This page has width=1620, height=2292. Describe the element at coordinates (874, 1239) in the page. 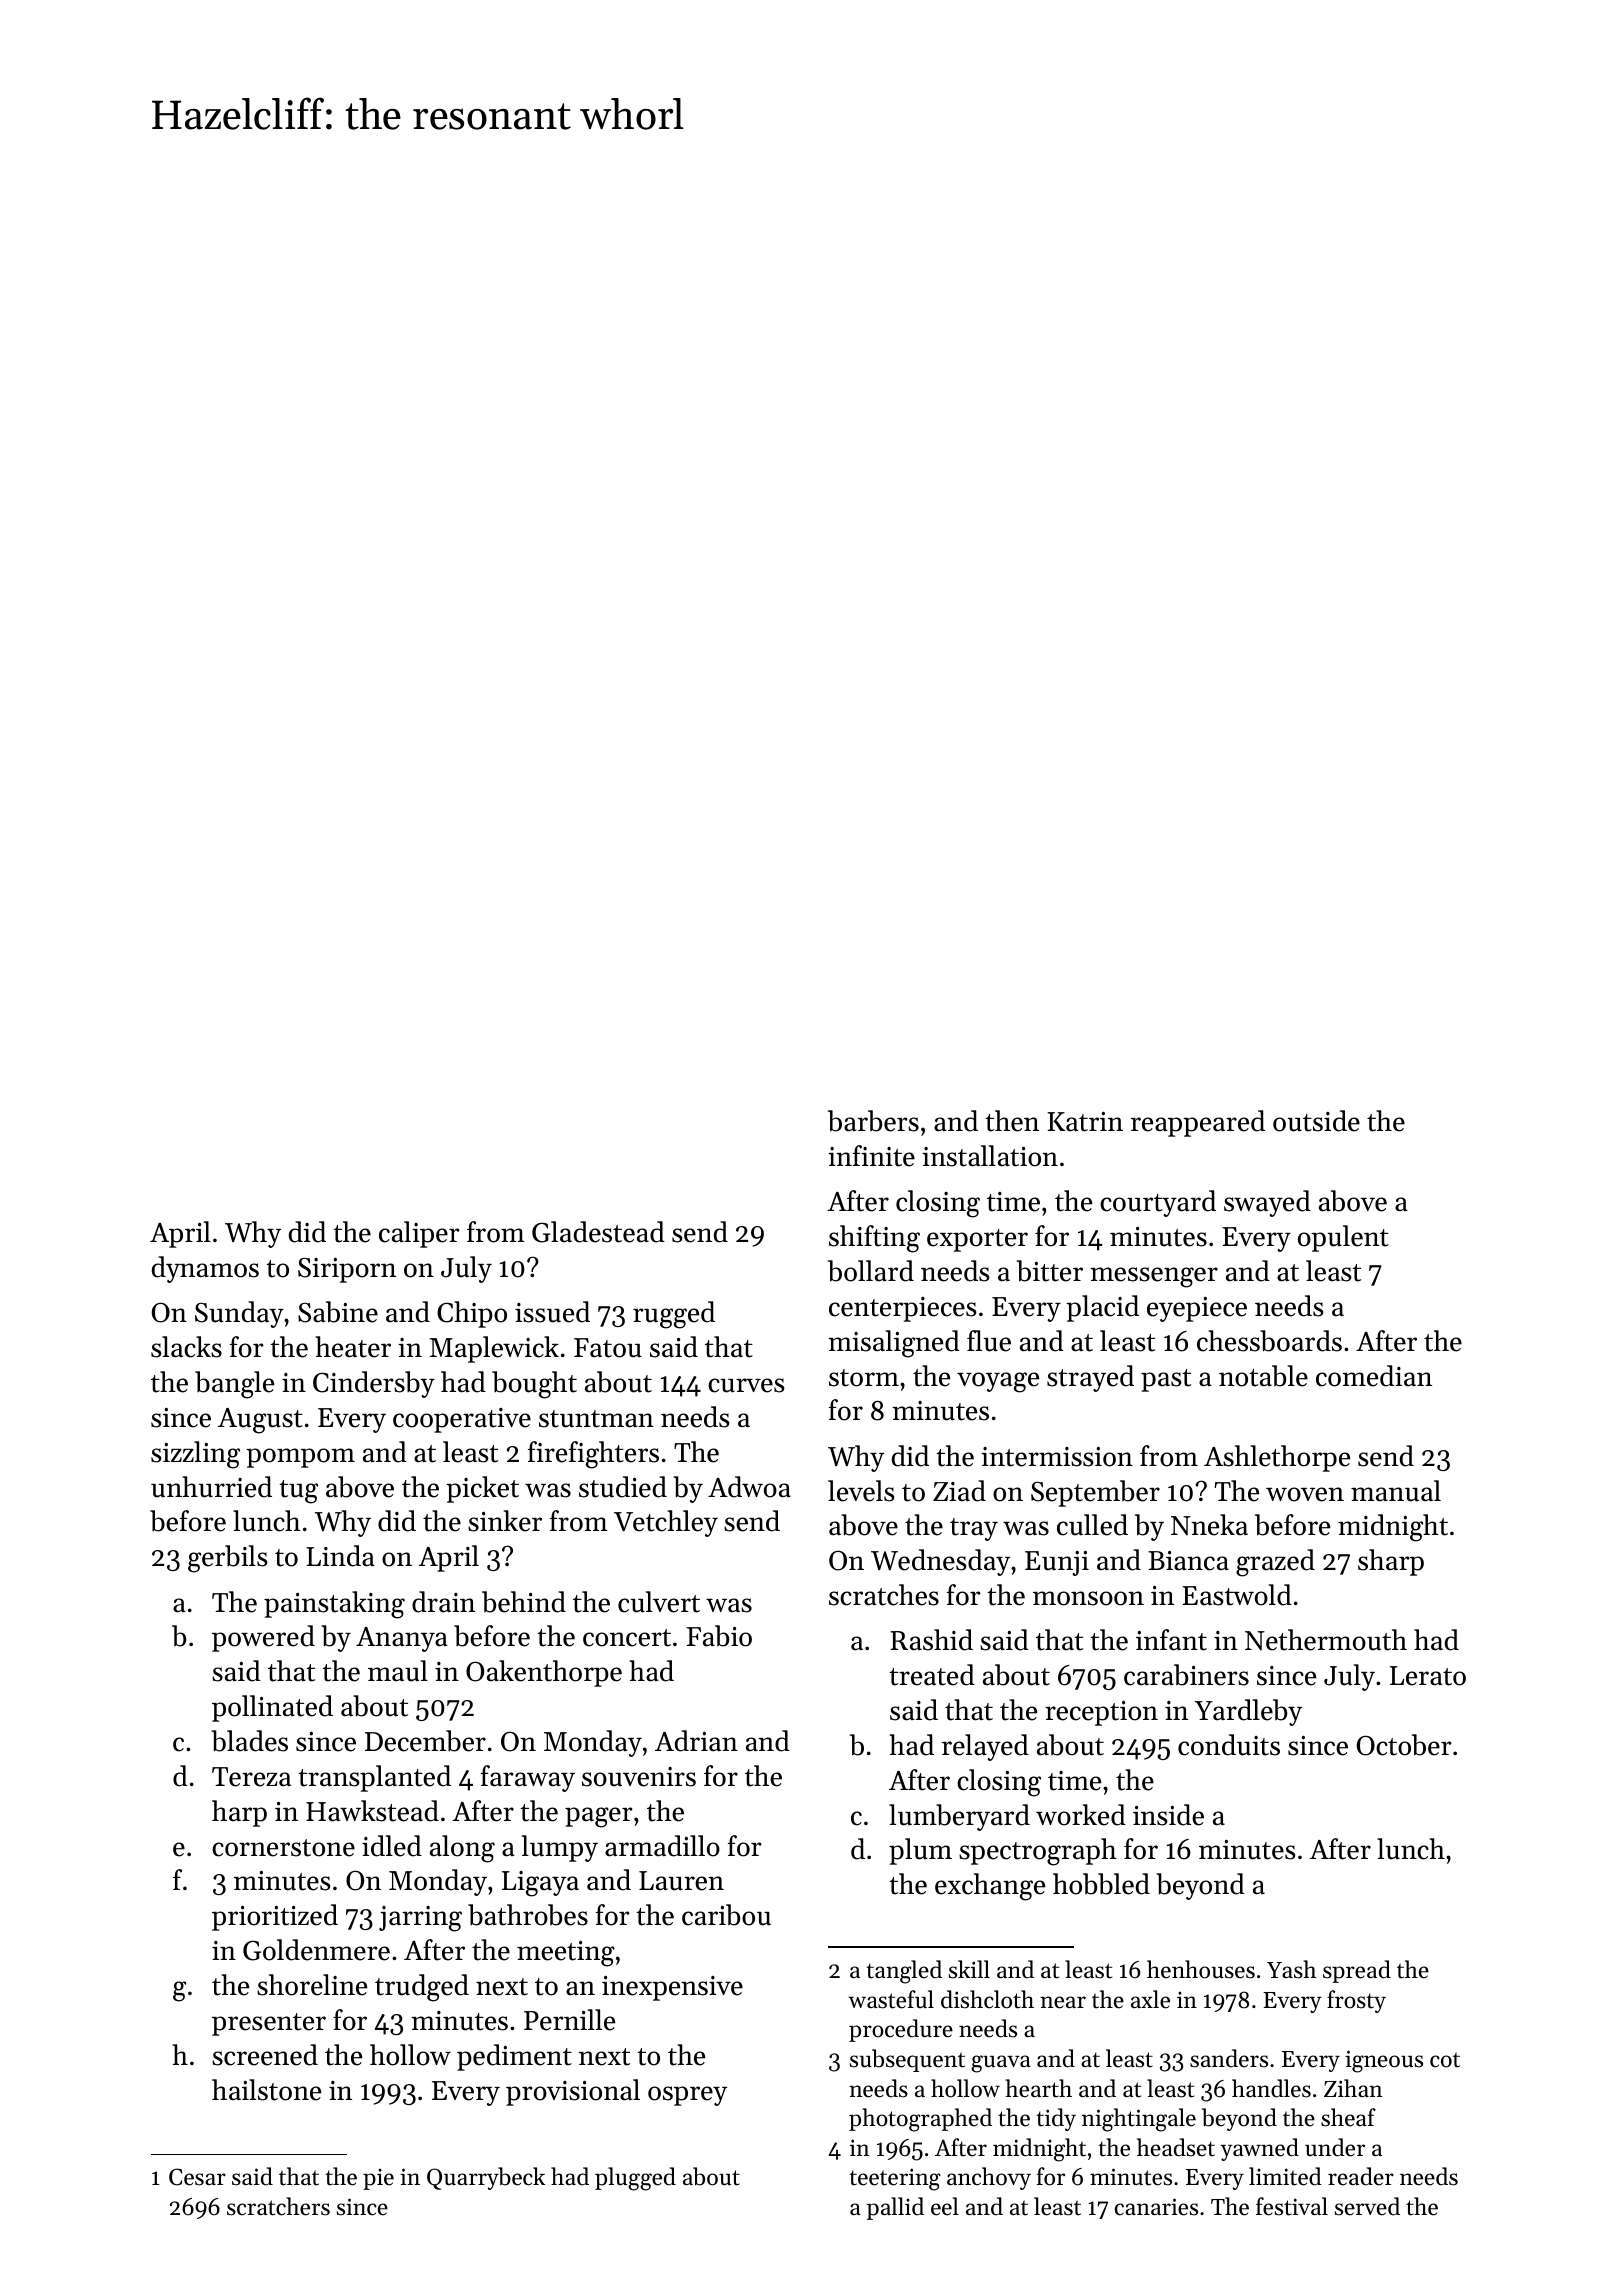

I see `shifting` at that location.
